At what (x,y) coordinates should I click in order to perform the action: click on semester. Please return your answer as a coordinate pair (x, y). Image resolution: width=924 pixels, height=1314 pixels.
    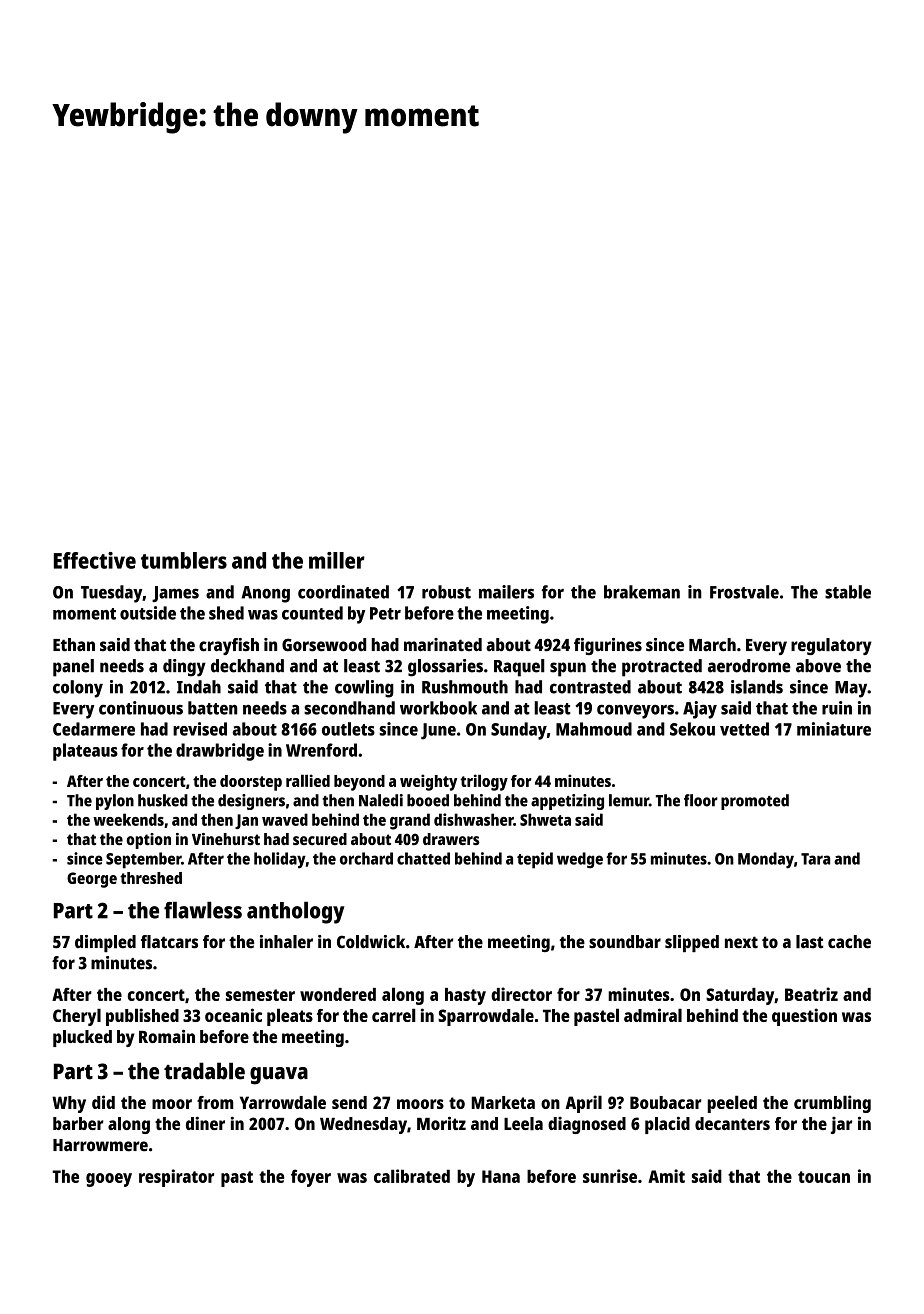
    Looking at the image, I should click on (260, 995).
